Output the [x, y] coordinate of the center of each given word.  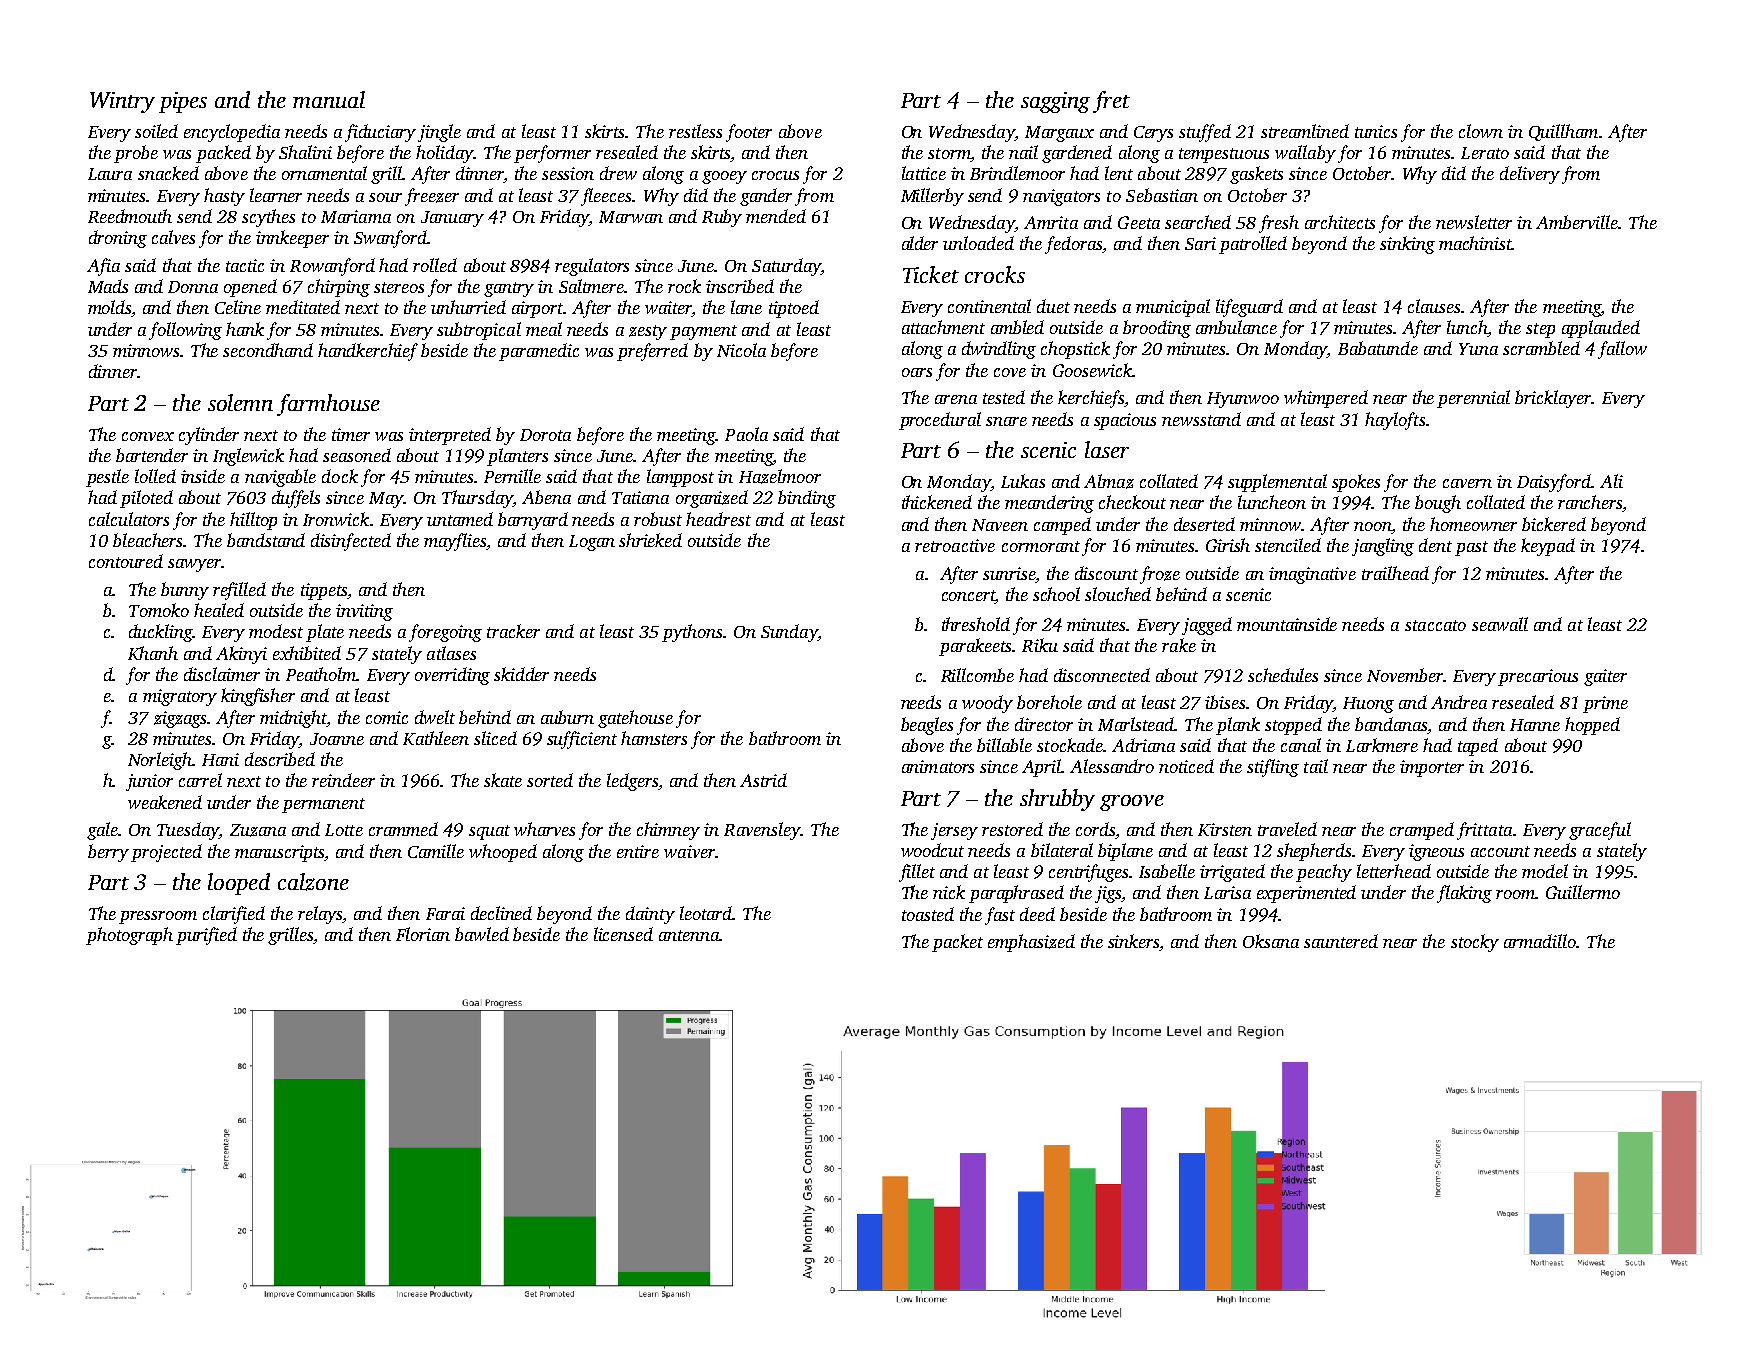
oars [917, 372]
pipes [183, 102]
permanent [323, 805]
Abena [546, 497]
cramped [1422, 831]
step [1540, 330]
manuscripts [280, 853]
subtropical [479, 331]
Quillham [1563, 132]
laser [1107, 449]
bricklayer [1553, 399]
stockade [1070, 745]
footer [749, 133]
